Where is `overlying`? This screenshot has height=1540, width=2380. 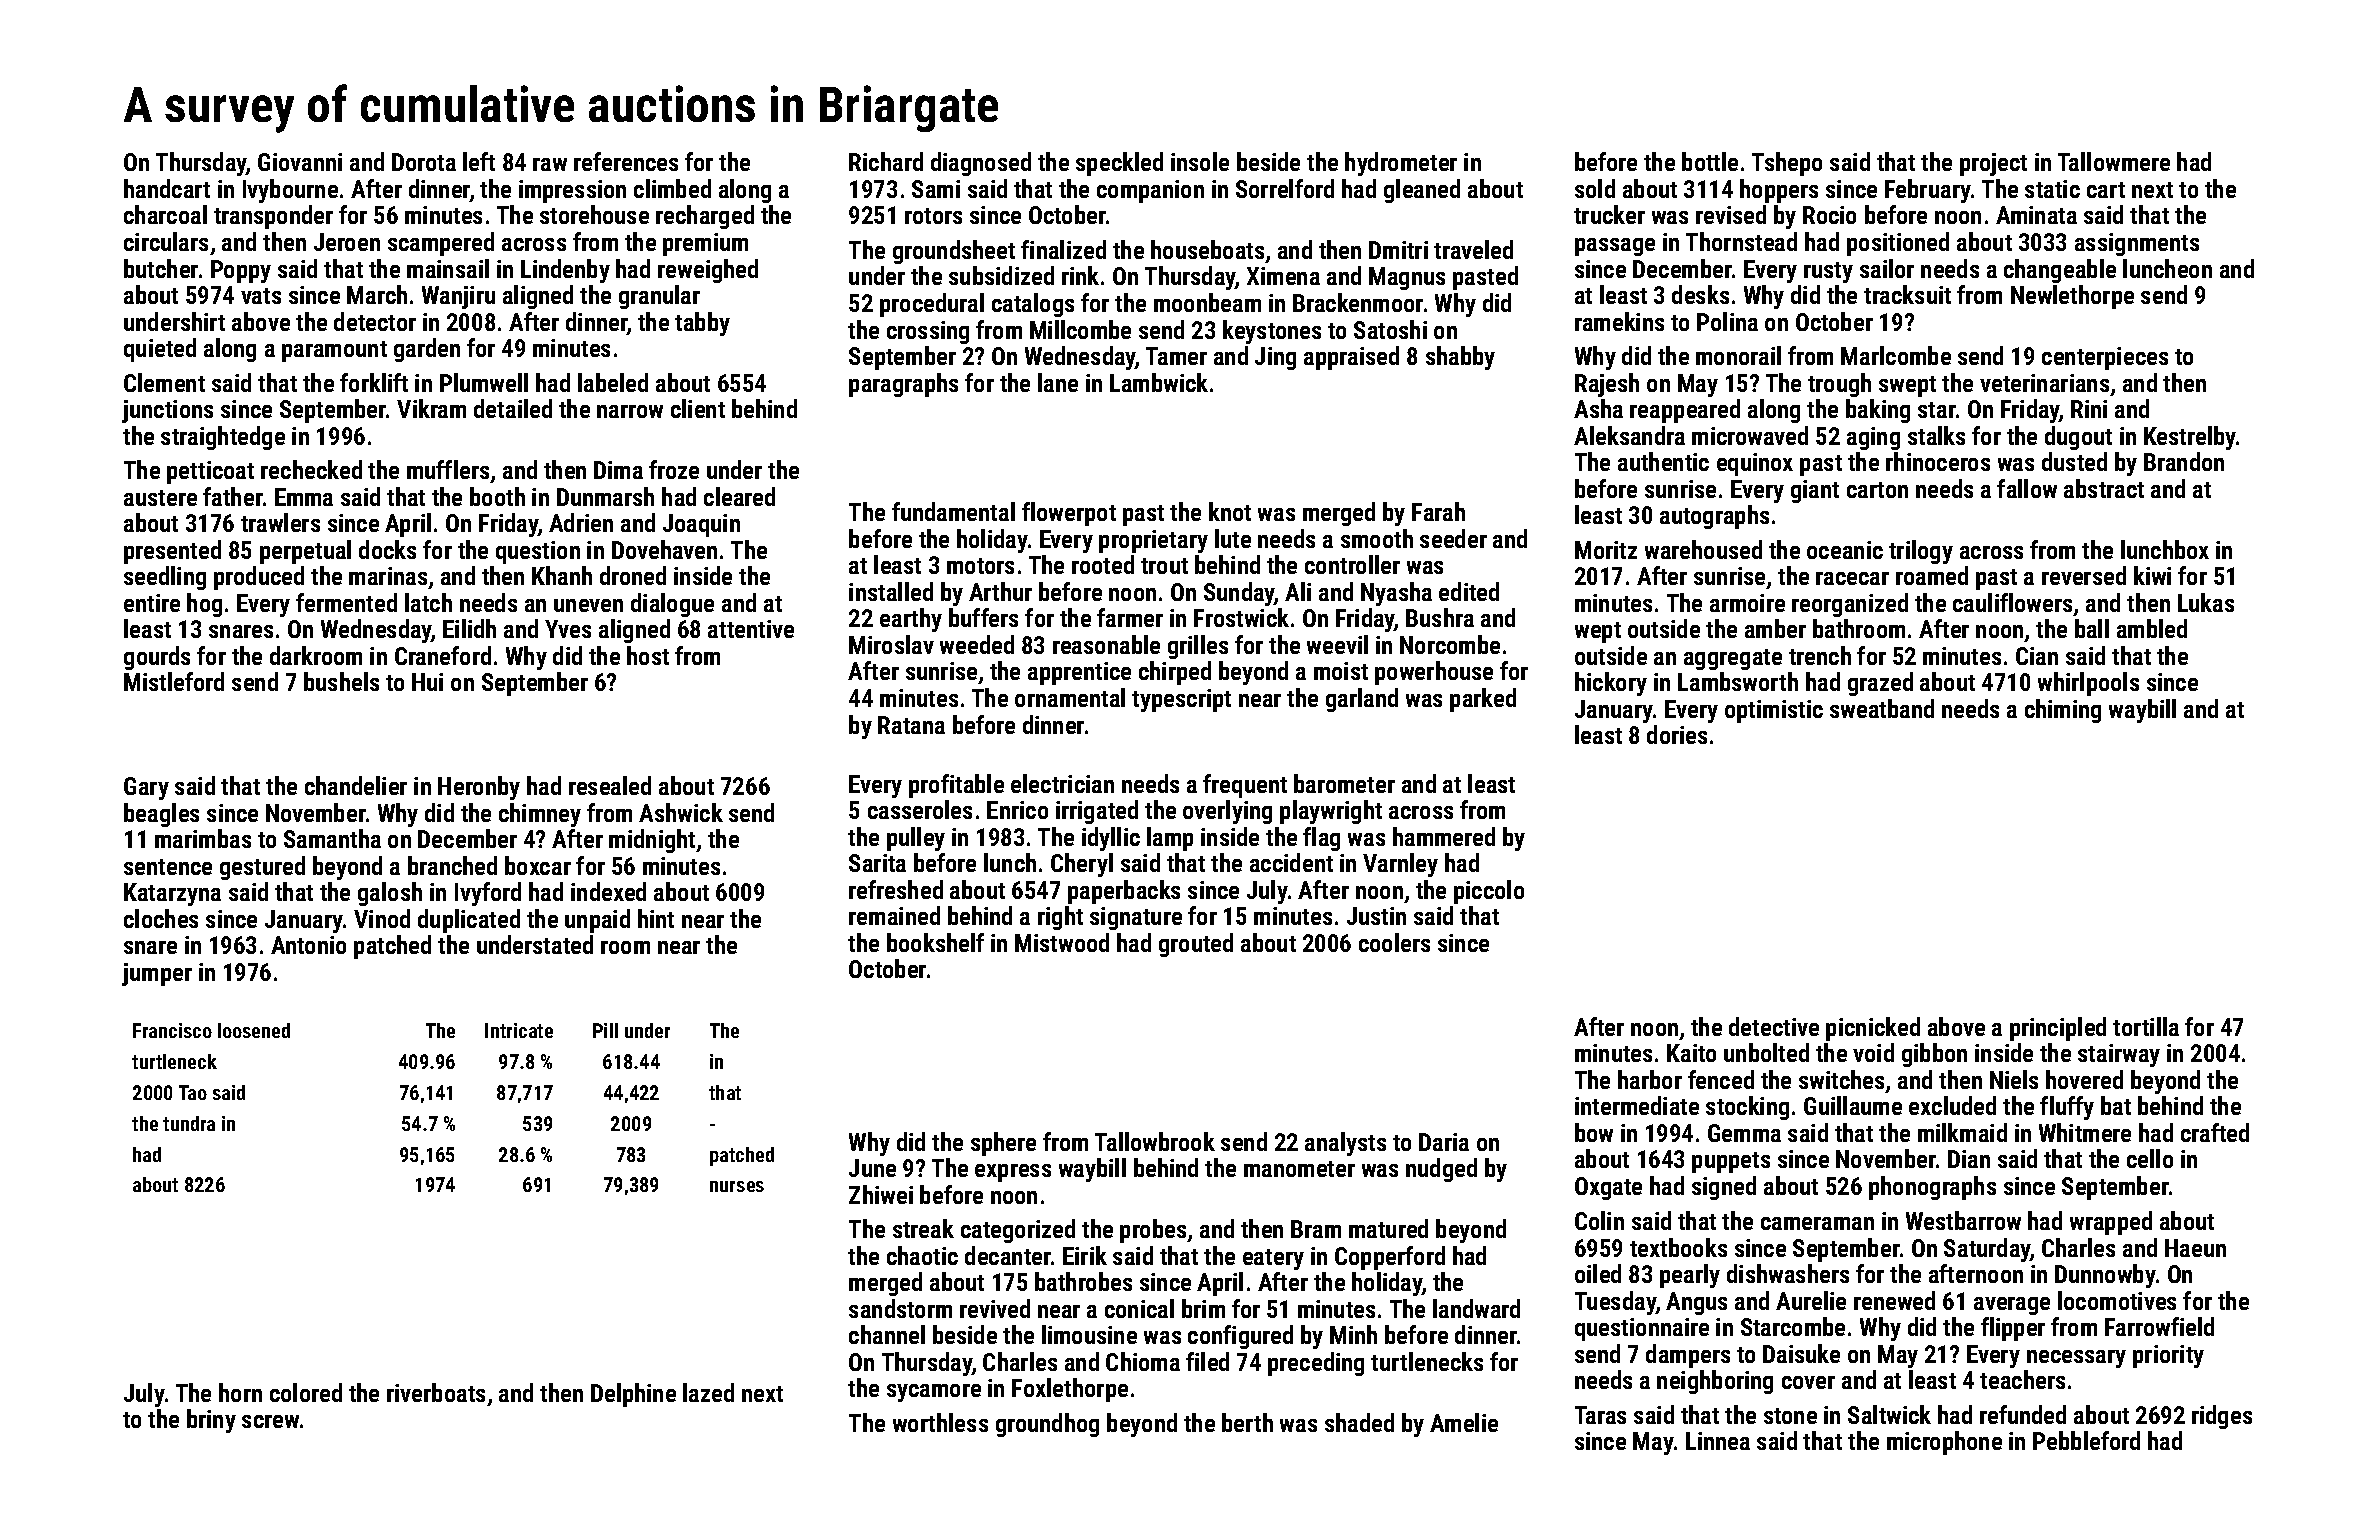 overlying is located at coordinates (1227, 812).
